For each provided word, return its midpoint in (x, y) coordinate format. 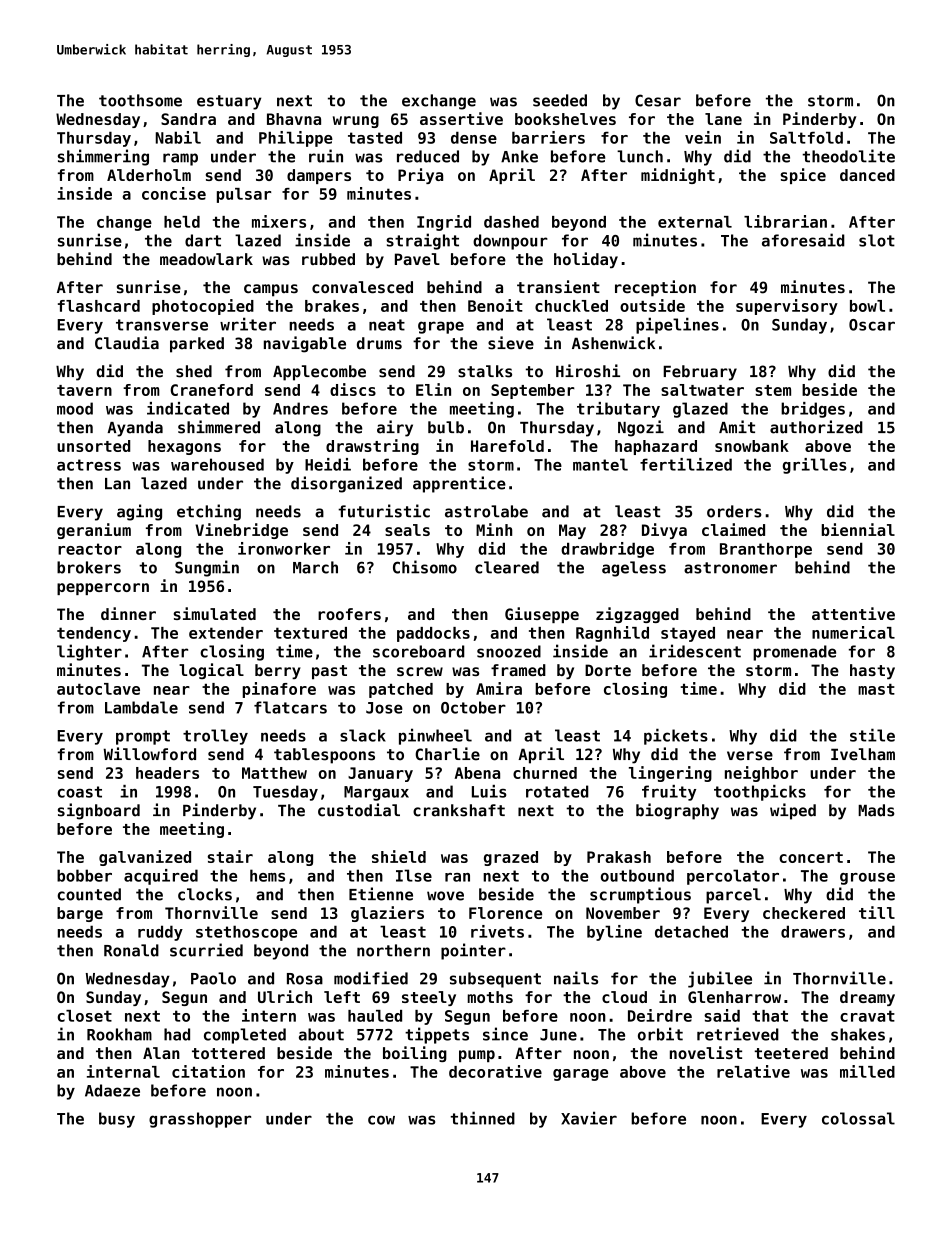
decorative (495, 1071)
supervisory (787, 307)
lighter (89, 652)
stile (872, 735)
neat (387, 325)
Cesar (658, 100)
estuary (229, 102)
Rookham (119, 1034)
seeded (560, 100)
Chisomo (425, 567)
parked (197, 345)
